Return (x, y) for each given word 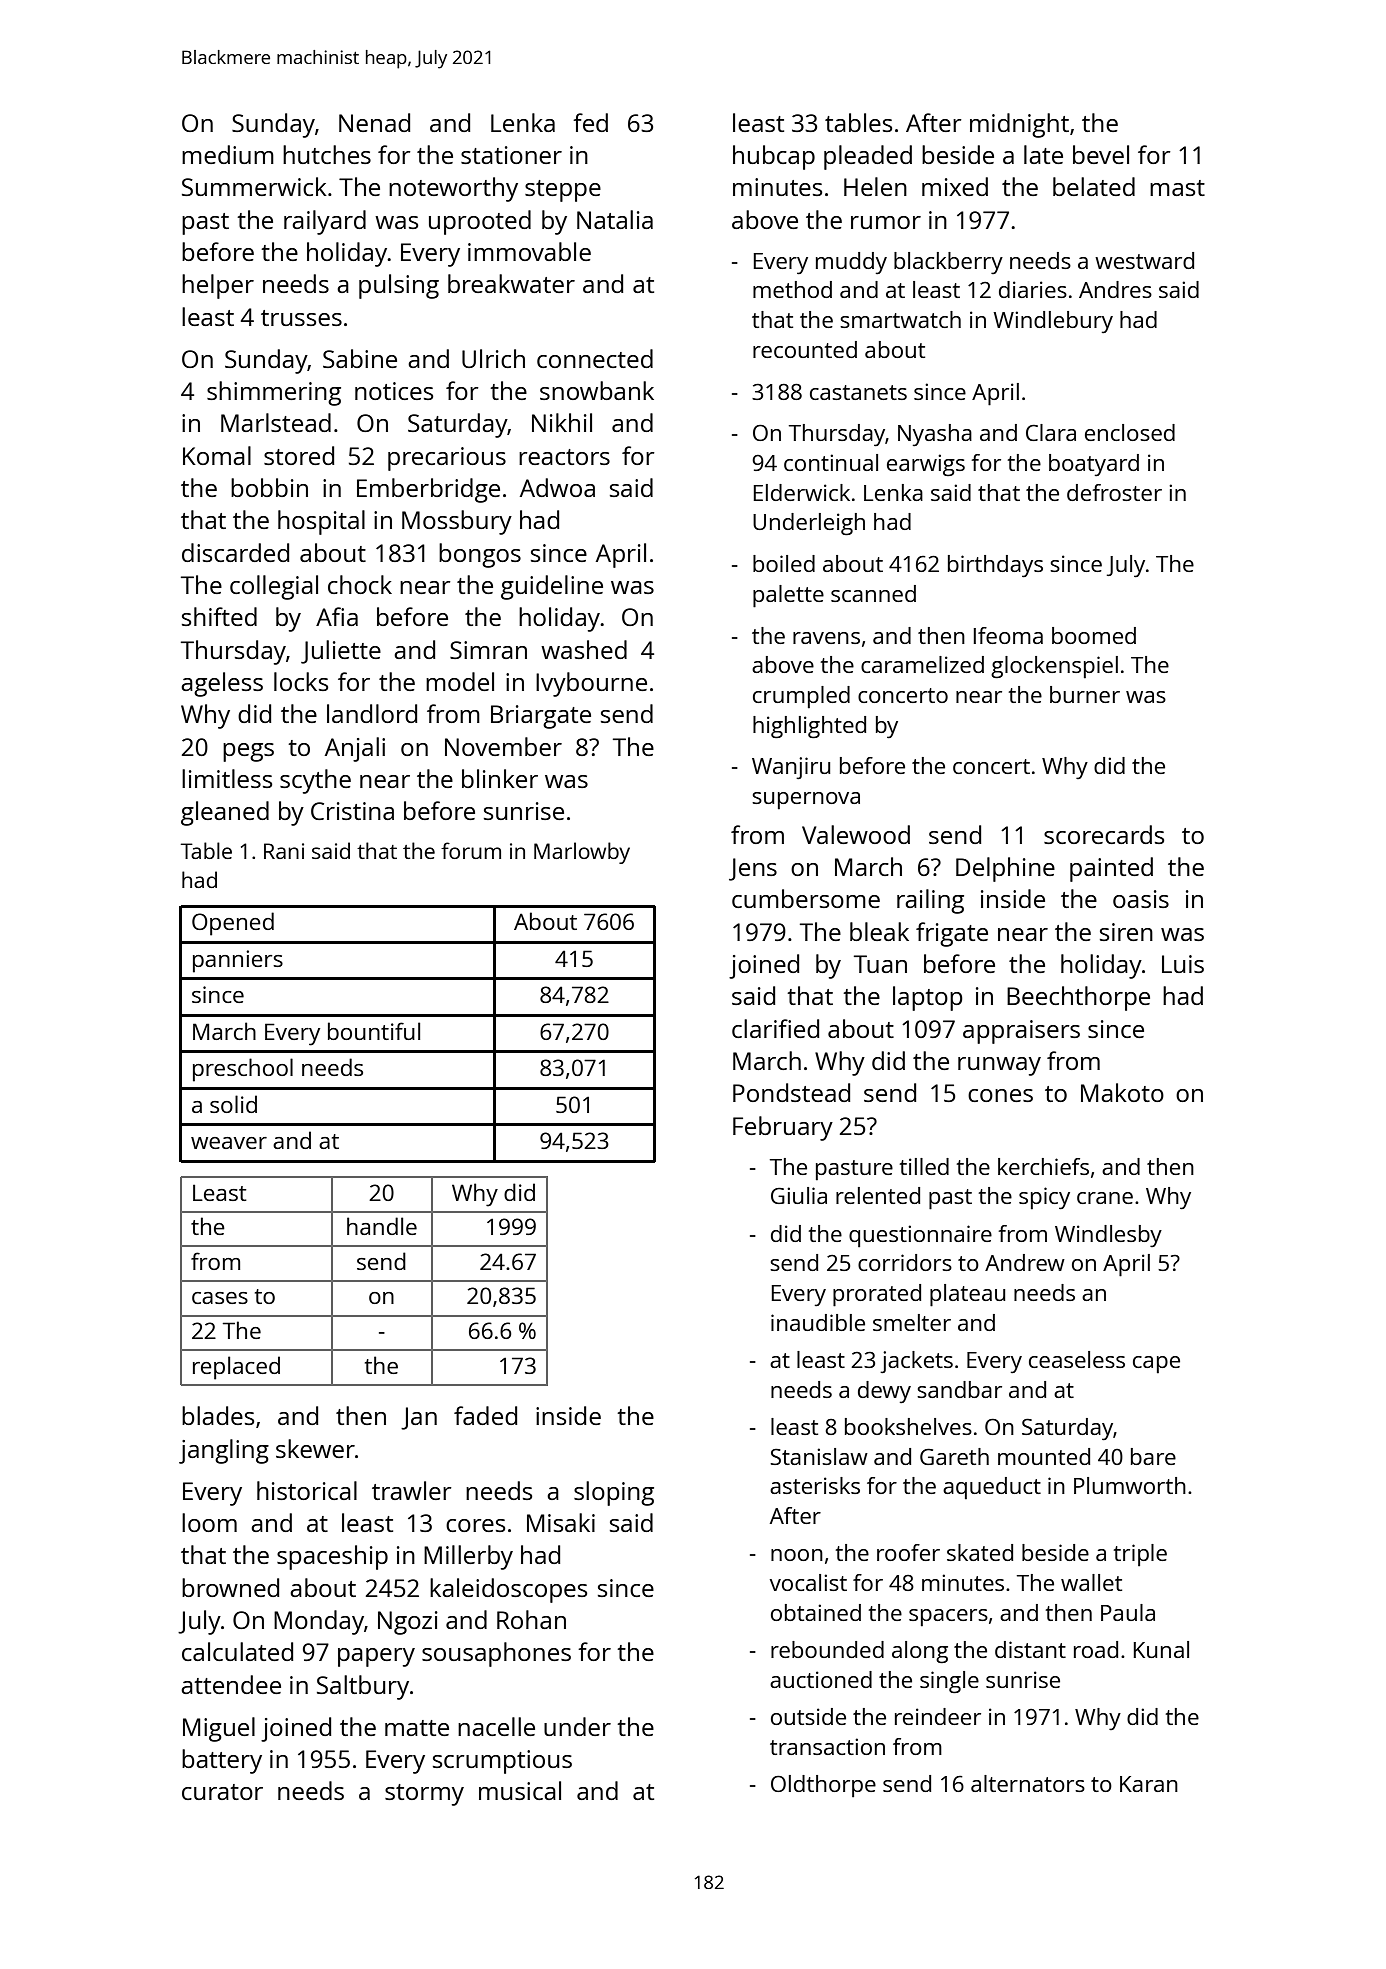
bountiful (374, 1031)
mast (1177, 188)
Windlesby (1108, 1236)
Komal (217, 455)
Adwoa (557, 487)
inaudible (818, 1322)
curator (222, 1792)
